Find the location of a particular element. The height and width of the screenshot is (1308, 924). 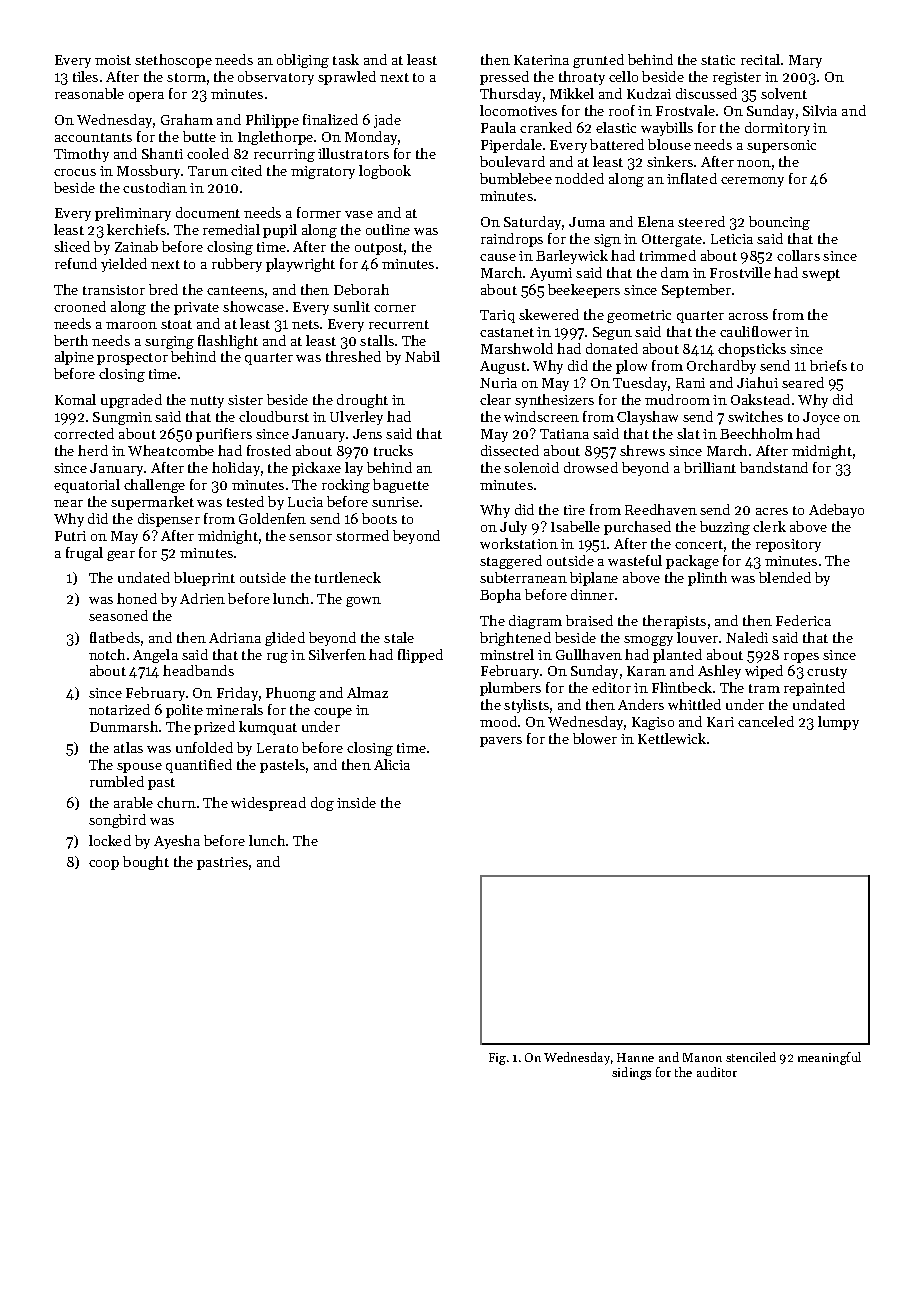

dispenser is located at coordinates (169, 520).
